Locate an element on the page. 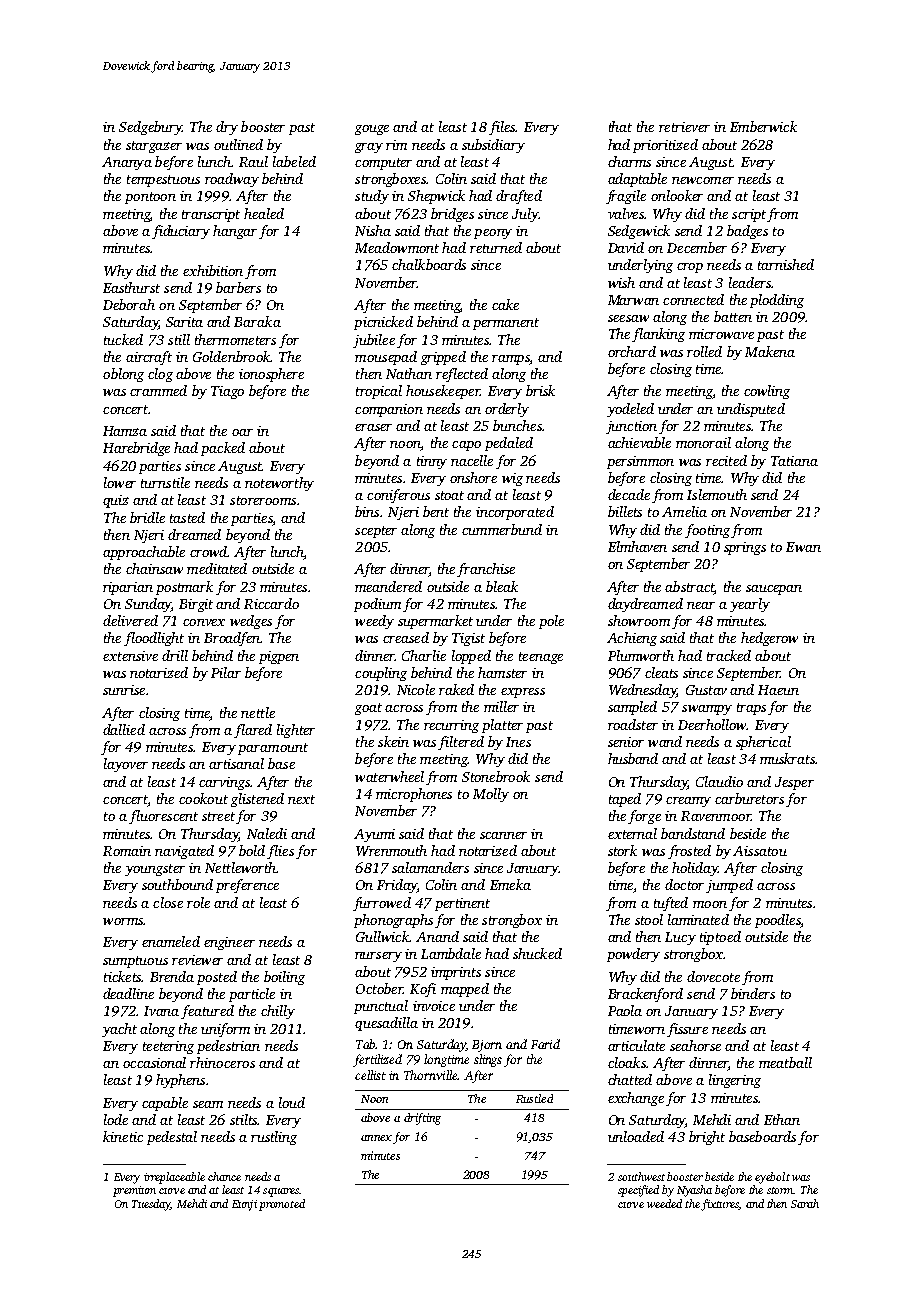 This page has height=1308, width=924. worms is located at coordinates (123, 921).
